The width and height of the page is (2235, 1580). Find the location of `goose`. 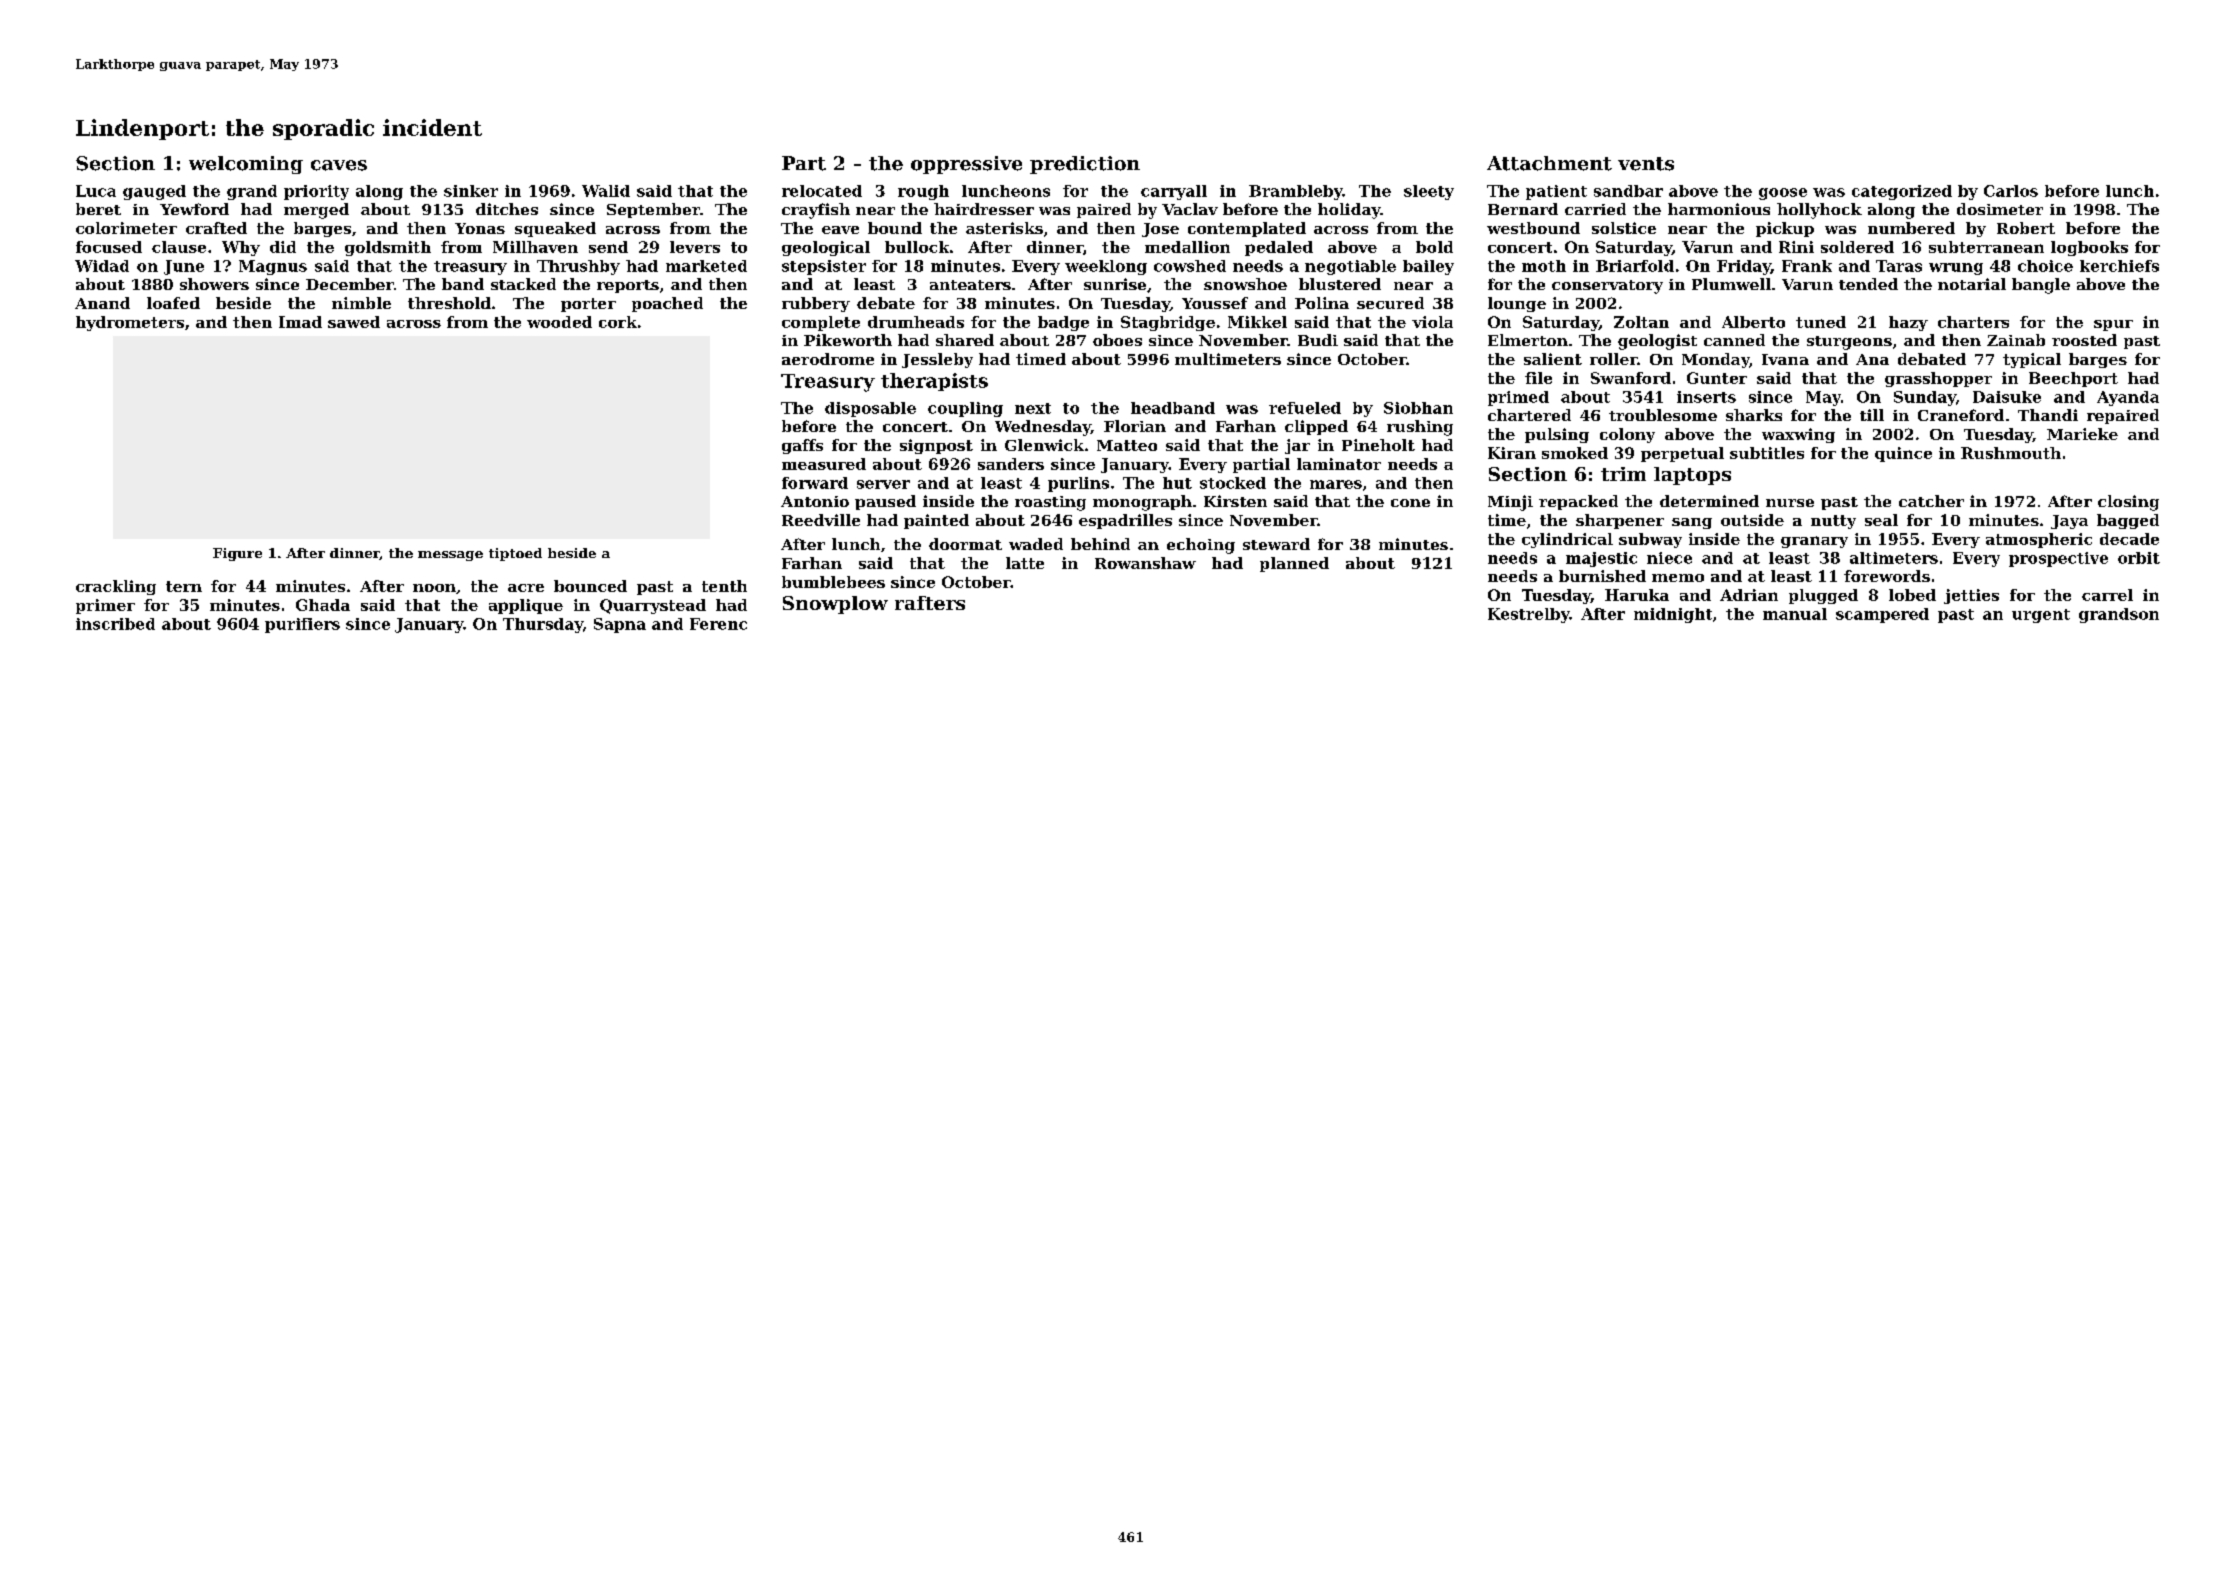

goose is located at coordinates (1783, 194).
